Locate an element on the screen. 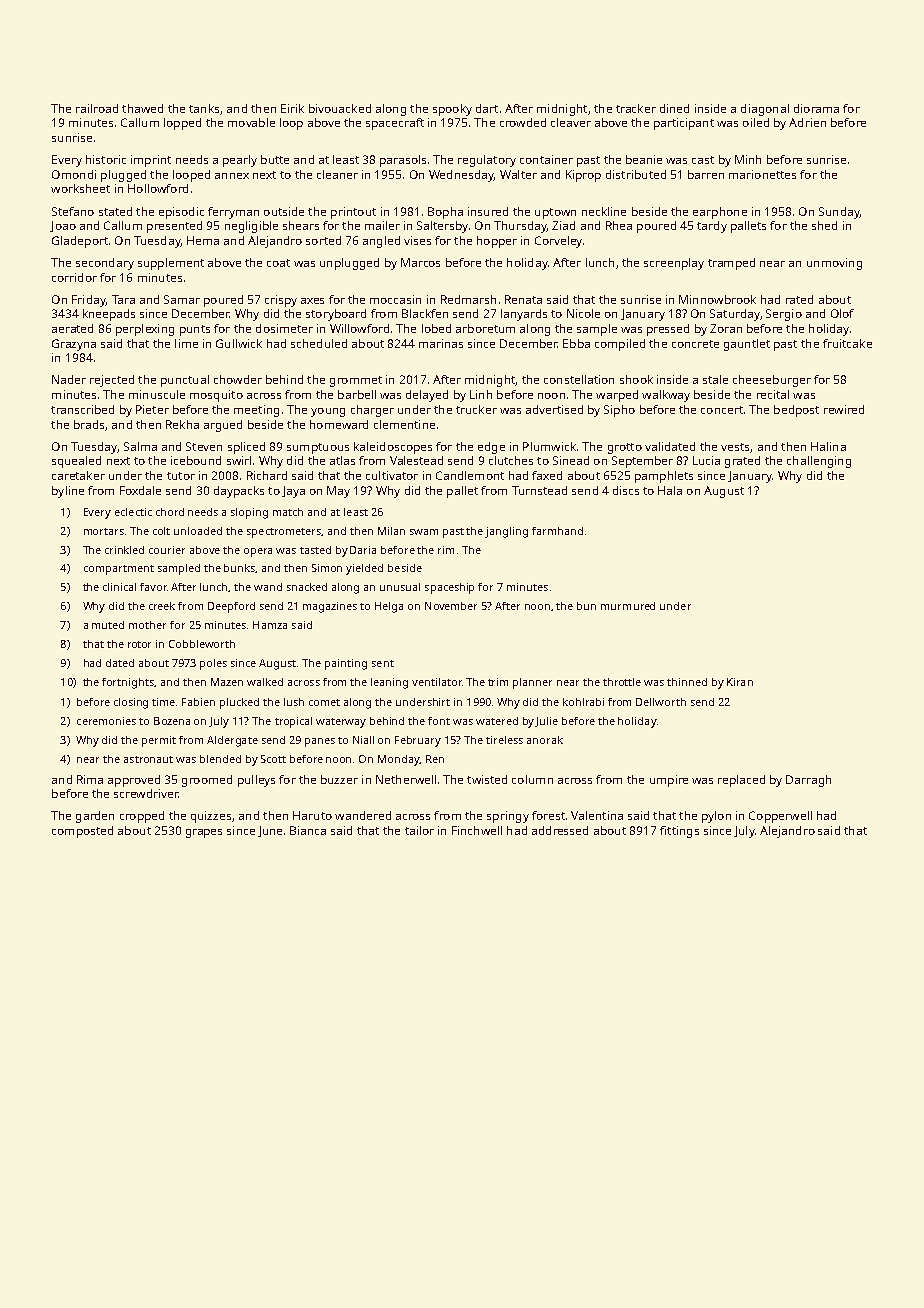 Image resolution: width=924 pixels, height=1308 pixels. brads is located at coordinates (89, 424).
